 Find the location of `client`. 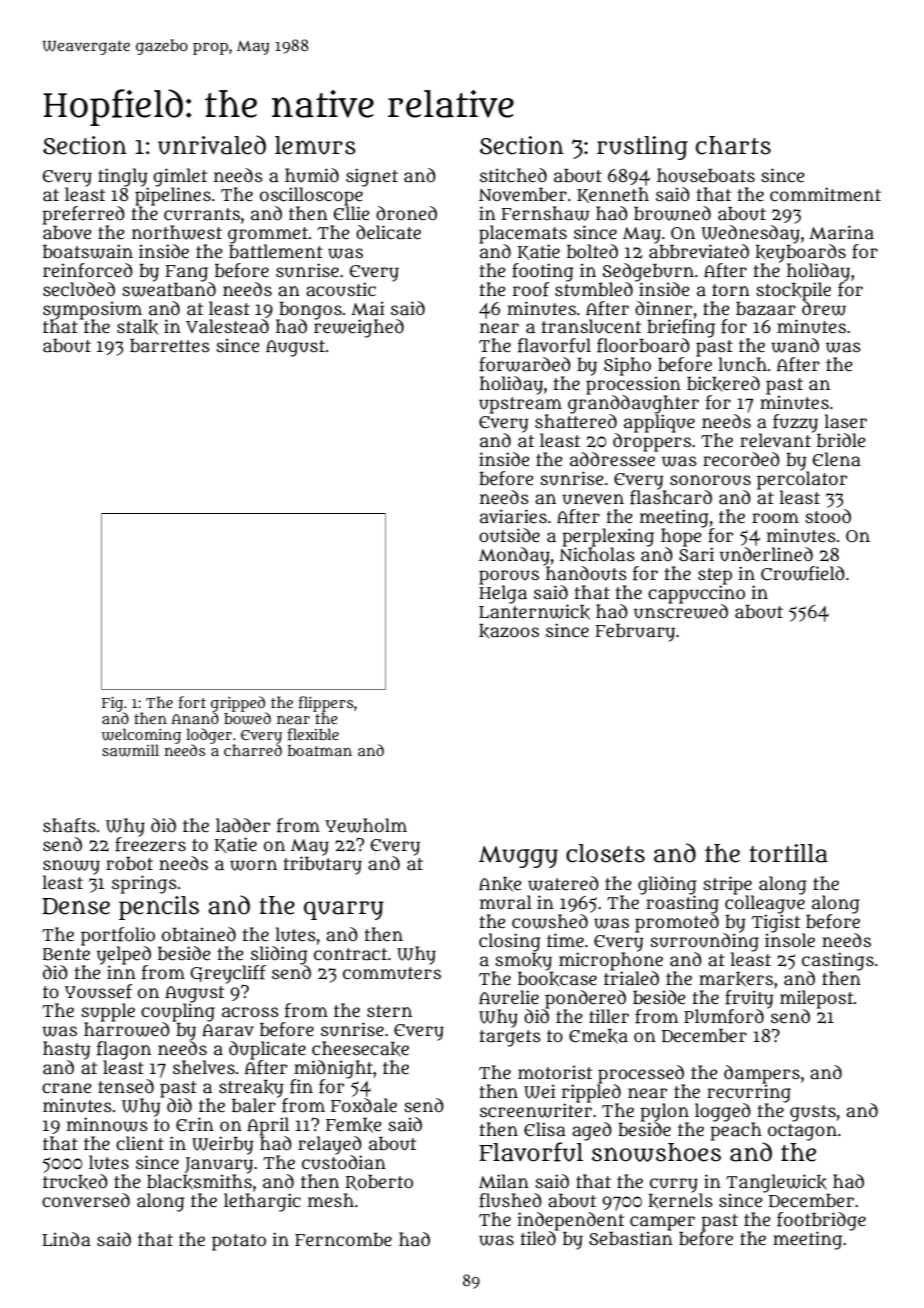

client is located at coordinates (140, 1143).
